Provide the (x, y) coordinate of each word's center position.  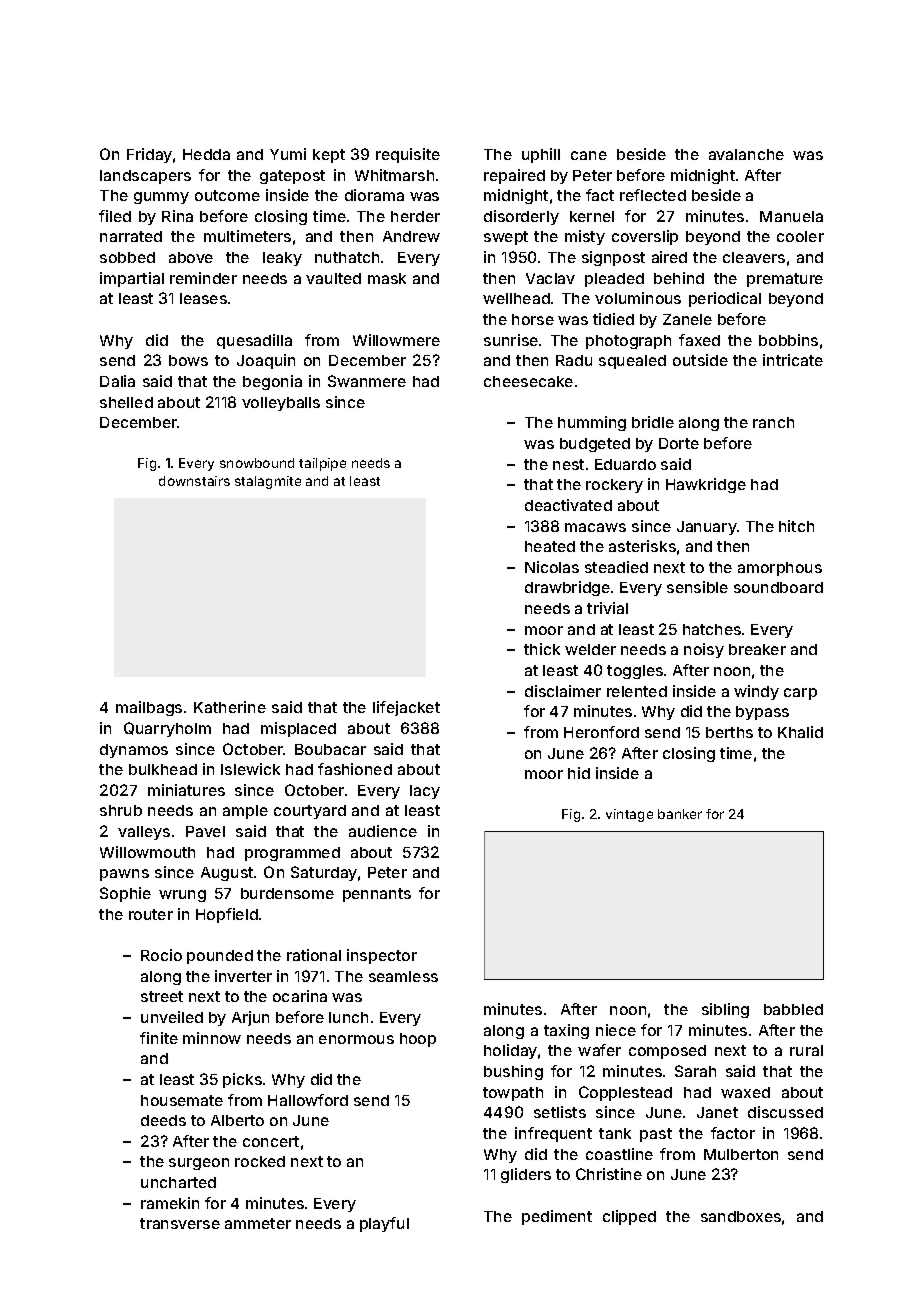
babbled (793, 1009)
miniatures (186, 790)
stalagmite (268, 482)
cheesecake (528, 381)
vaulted (333, 278)
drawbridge (567, 588)
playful (384, 1224)
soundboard (778, 587)
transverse (180, 1223)
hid (579, 773)
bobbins (788, 340)
